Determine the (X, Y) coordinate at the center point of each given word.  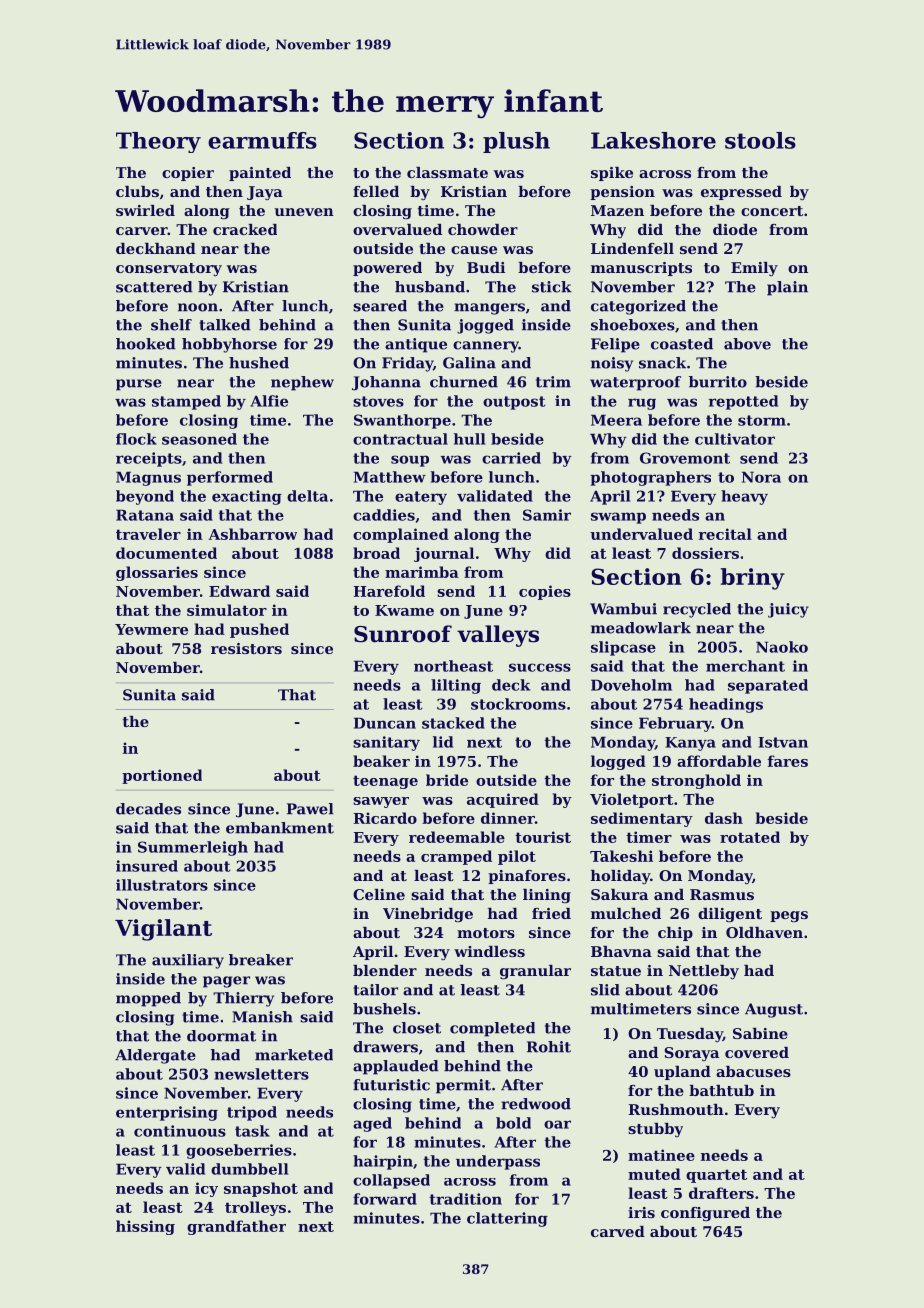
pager (226, 982)
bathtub (721, 1090)
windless (489, 951)
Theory (158, 142)
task (252, 1131)
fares (787, 761)
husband (430, 287)
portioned (162, 776)
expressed (741, 193)
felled (376, 191)
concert (772, 211)
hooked (146, 344)
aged (372, 1124)
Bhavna (621, 951)
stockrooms (518, 704)
